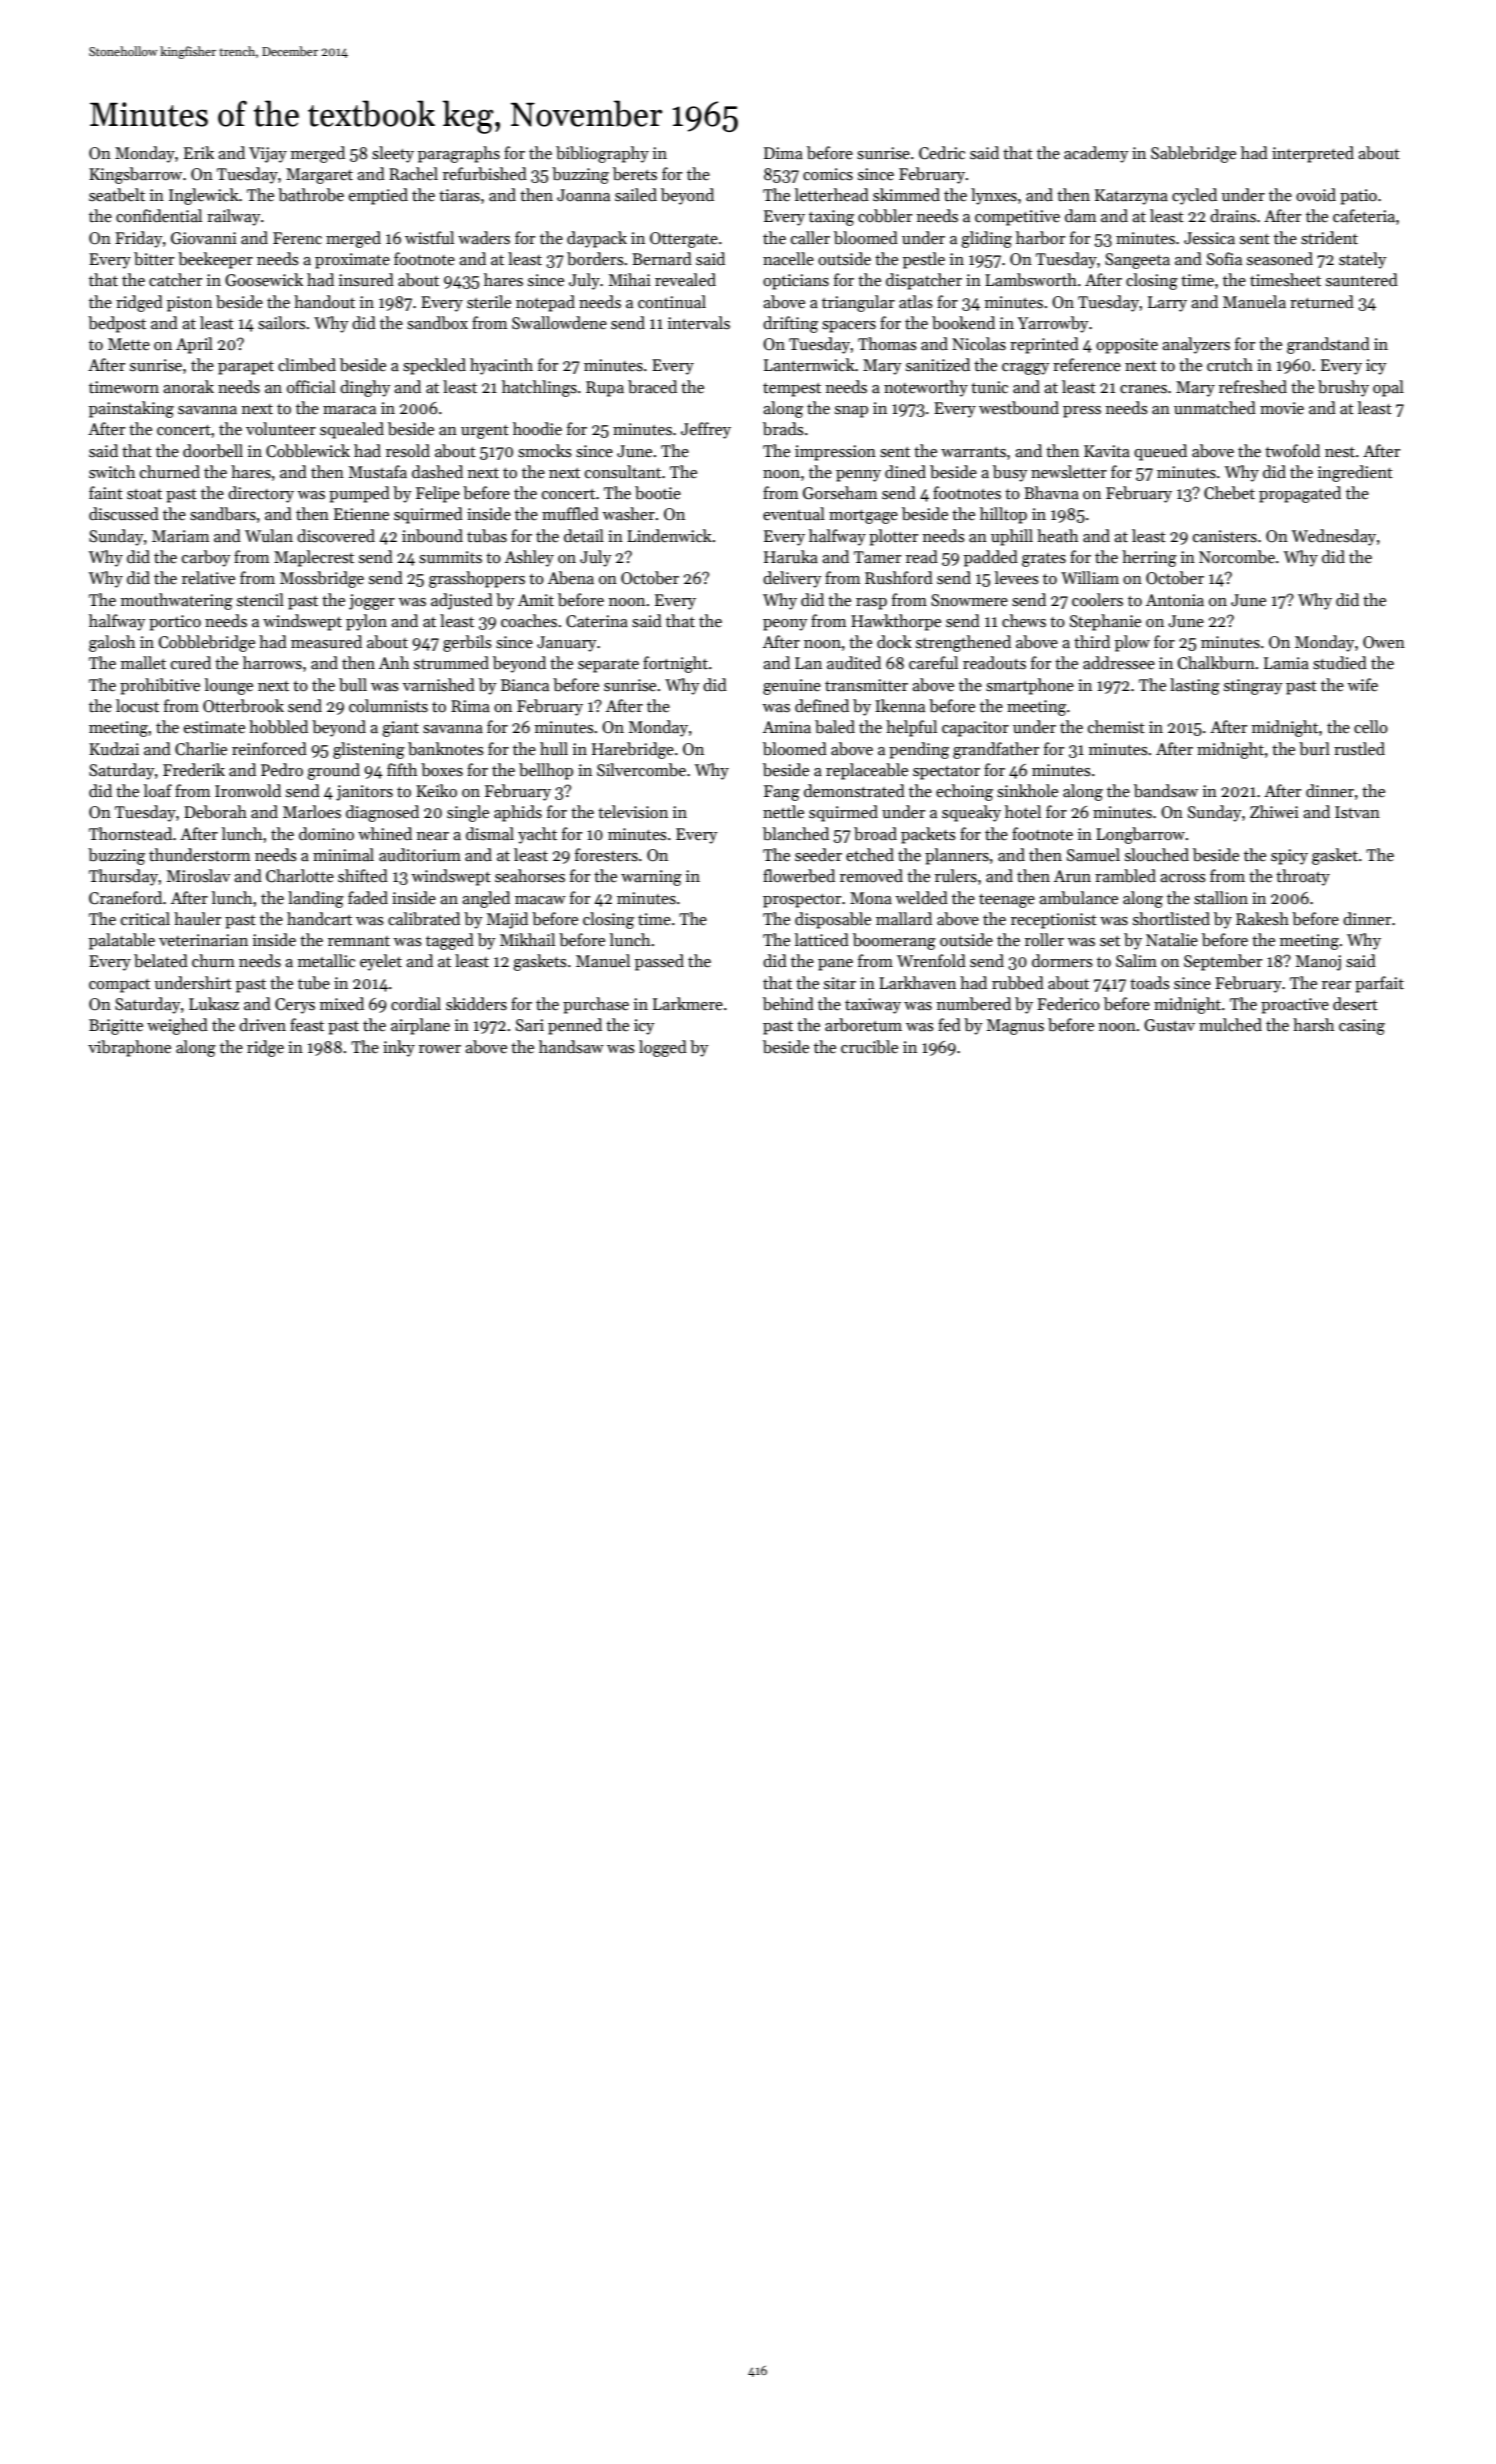  What do you see at coordinates (382, 813) in the screenshot?
I see `diagnosed` at bounding box center [382, 813].
